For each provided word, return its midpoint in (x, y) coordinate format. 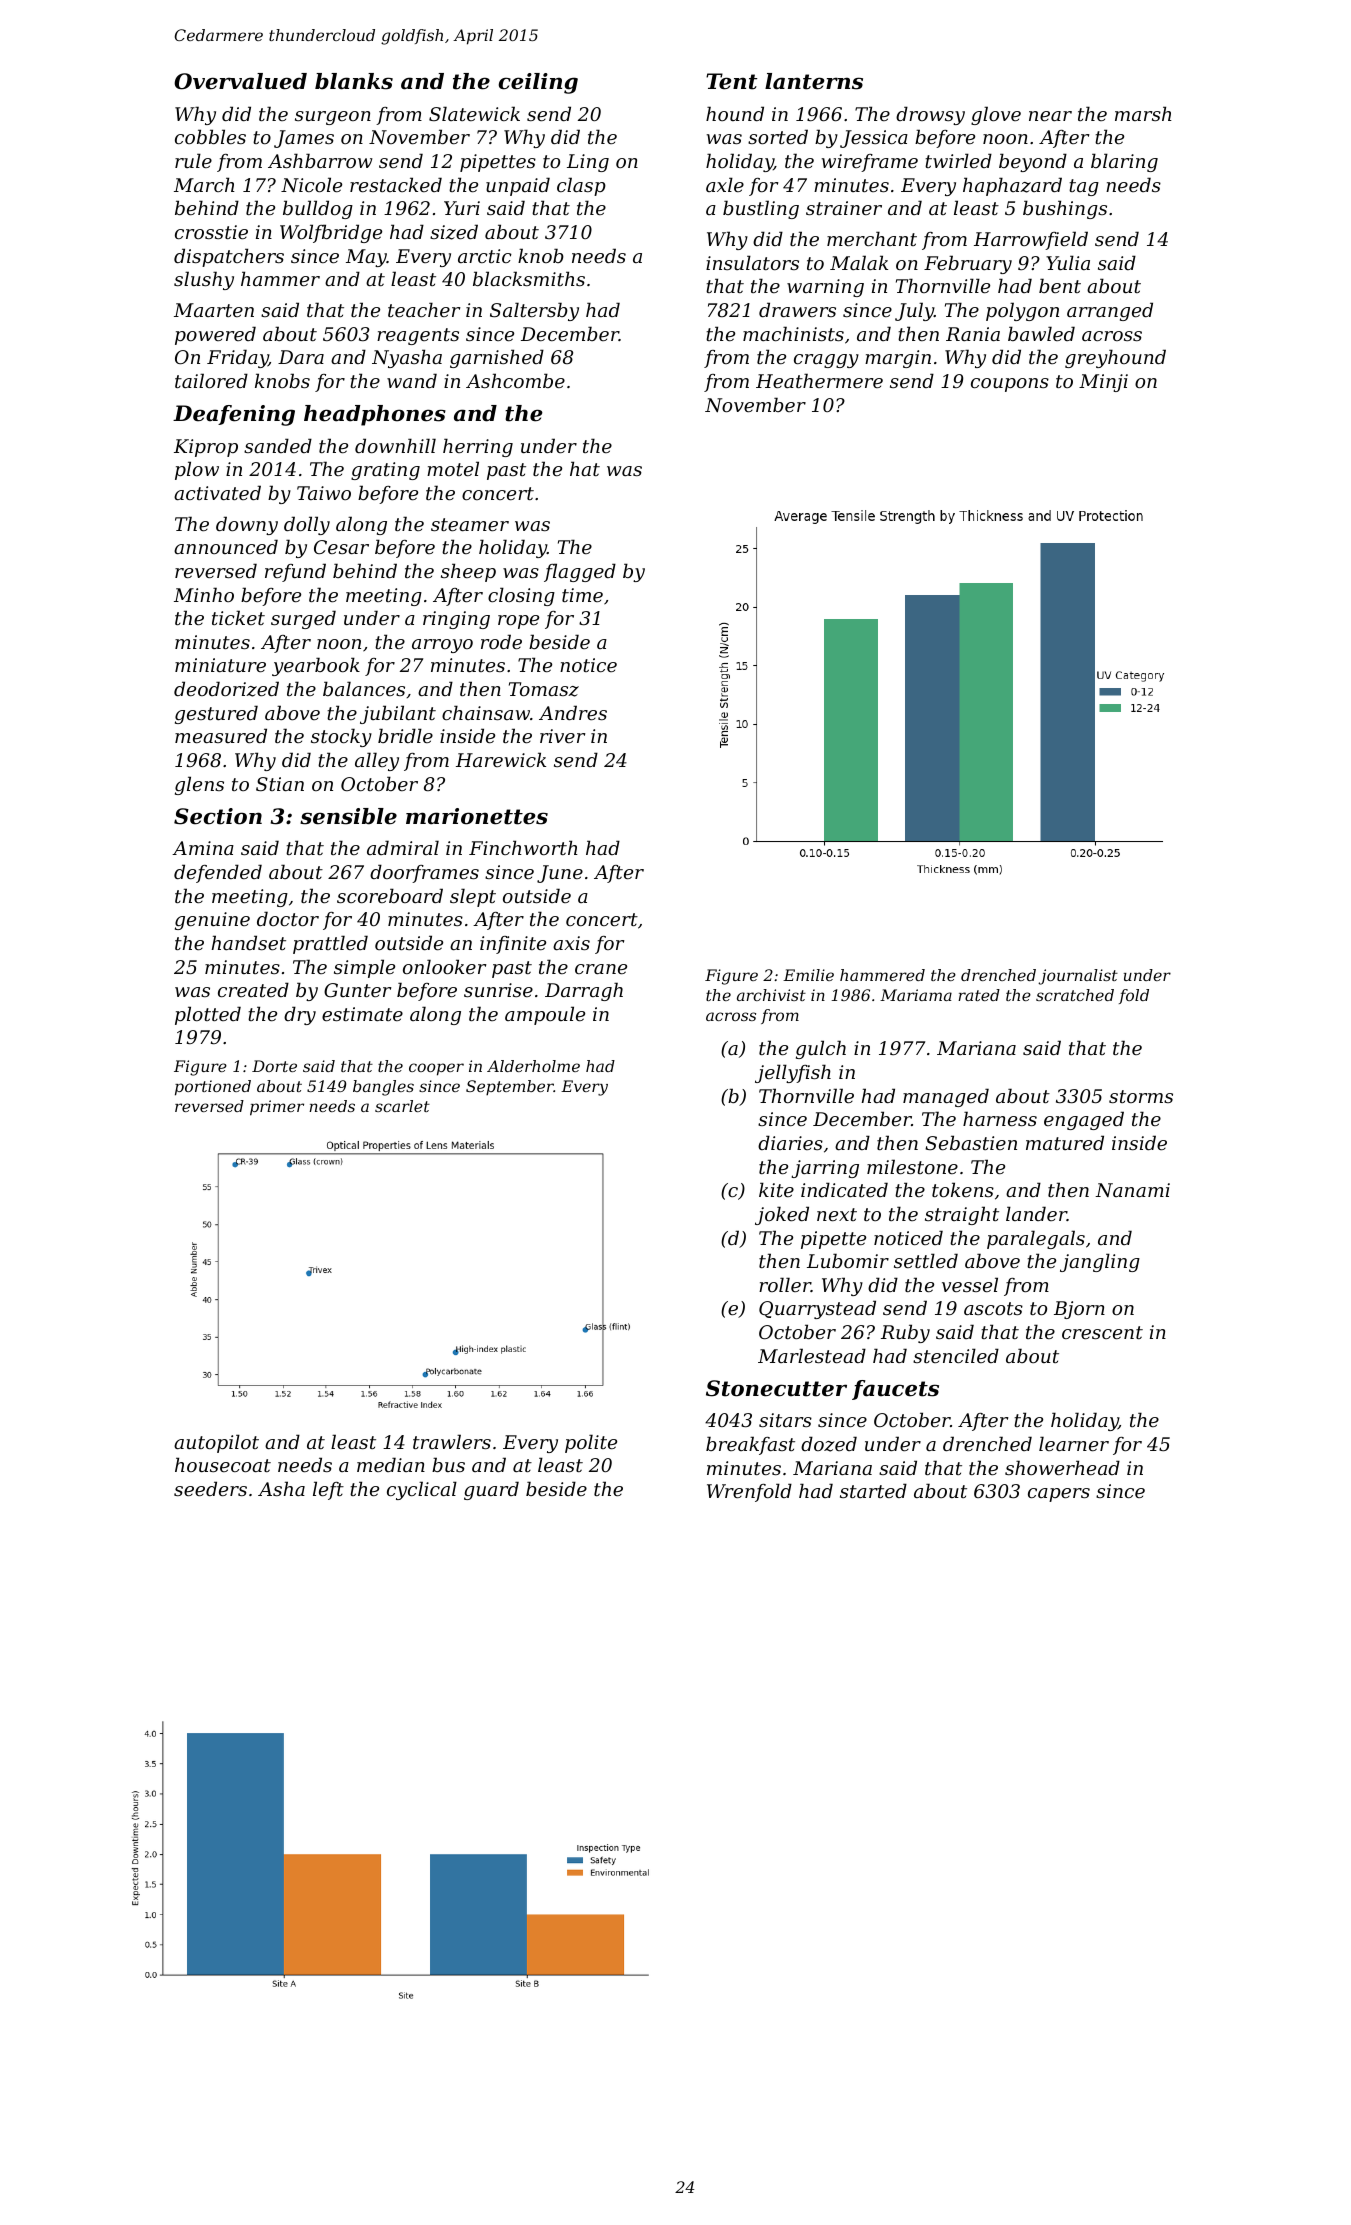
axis (571, 943)
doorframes (424, 873)
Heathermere (819, 380)
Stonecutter (776, 1388)
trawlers (452, 1441)
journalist (1078, 977)
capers (1059, 1495)
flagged (580, 572)
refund (295, 572)
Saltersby (534, 311)
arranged (1110, 311)
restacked (396, 184)
